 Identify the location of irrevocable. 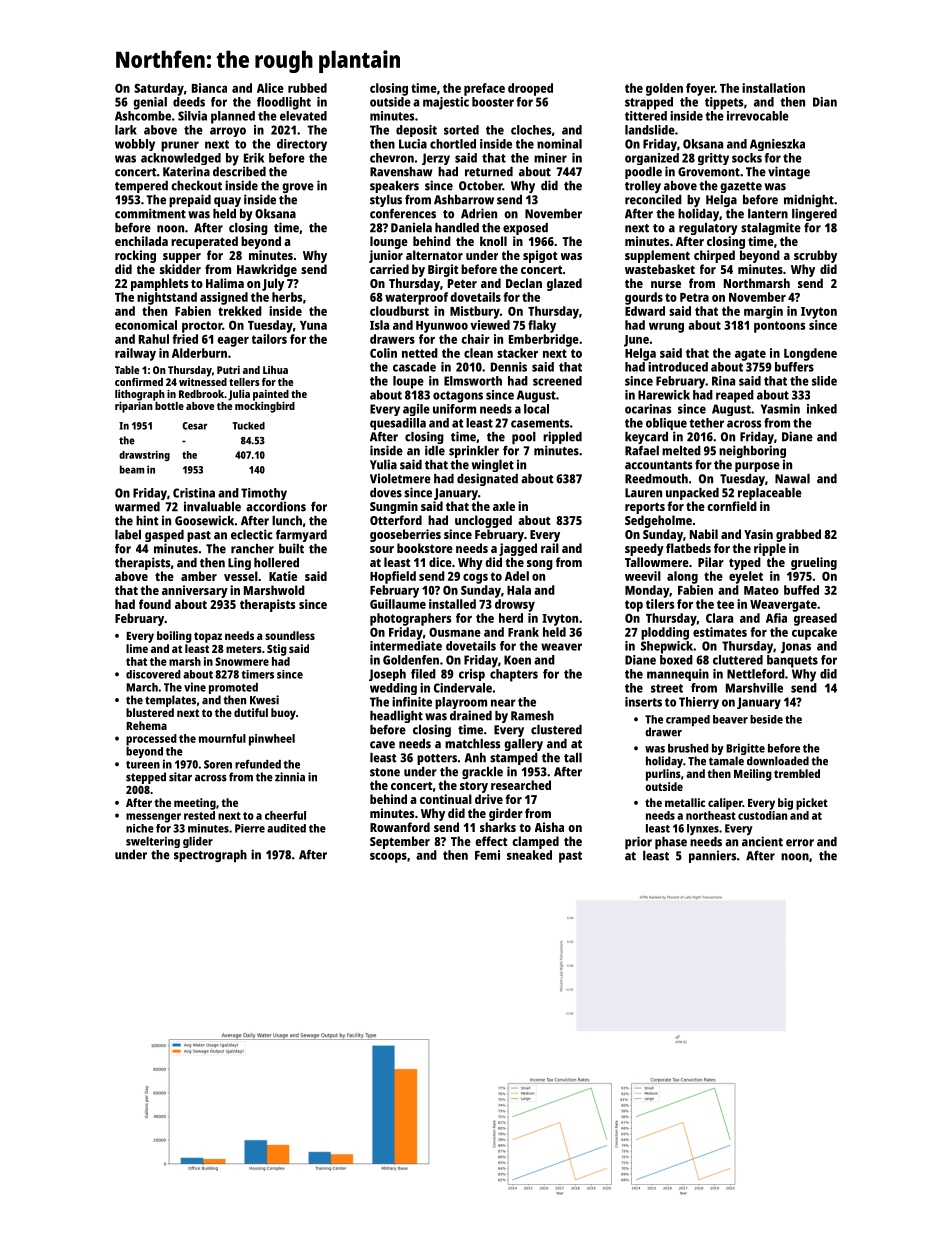
(758, 116).
